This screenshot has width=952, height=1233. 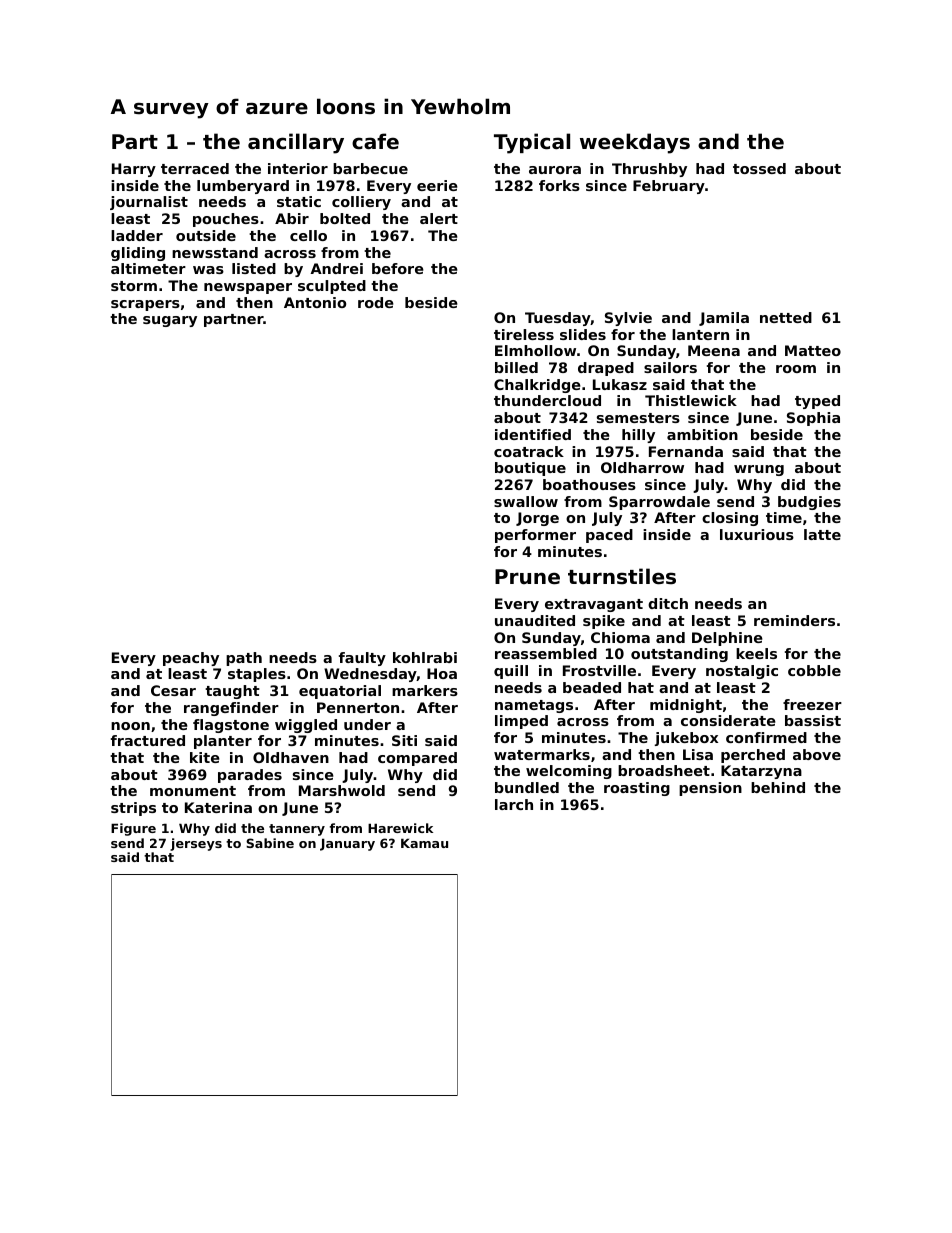 What do you see at coordinates (809, 503) in the screenshot?
I see `budgies` at bounding box center [809, 503].
